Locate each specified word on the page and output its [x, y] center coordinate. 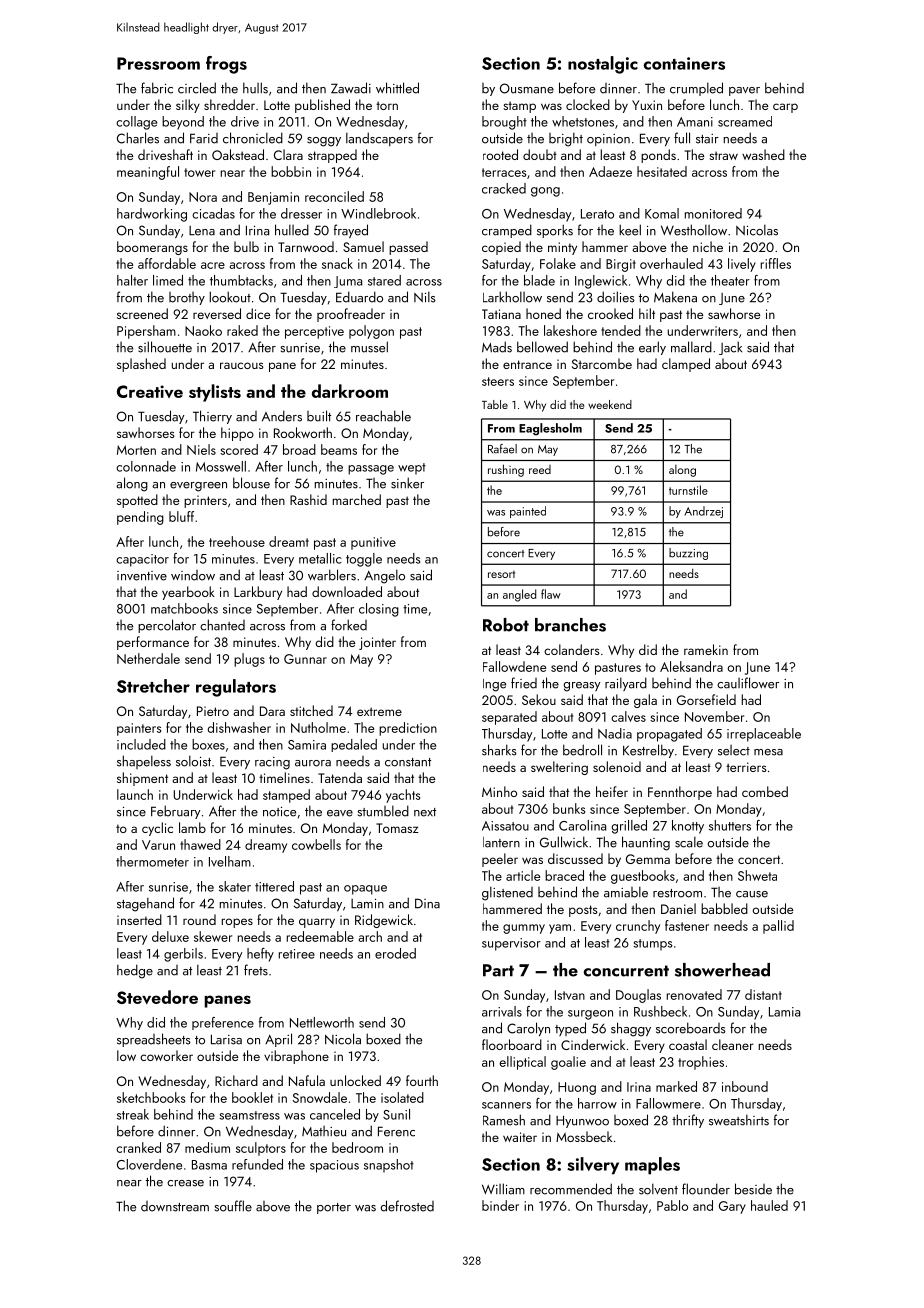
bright [566, 139]
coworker [166, 1055]
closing [379, 610]
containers [684, 63]
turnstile [688, 490]
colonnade [146, 466]
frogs [226, 65]
